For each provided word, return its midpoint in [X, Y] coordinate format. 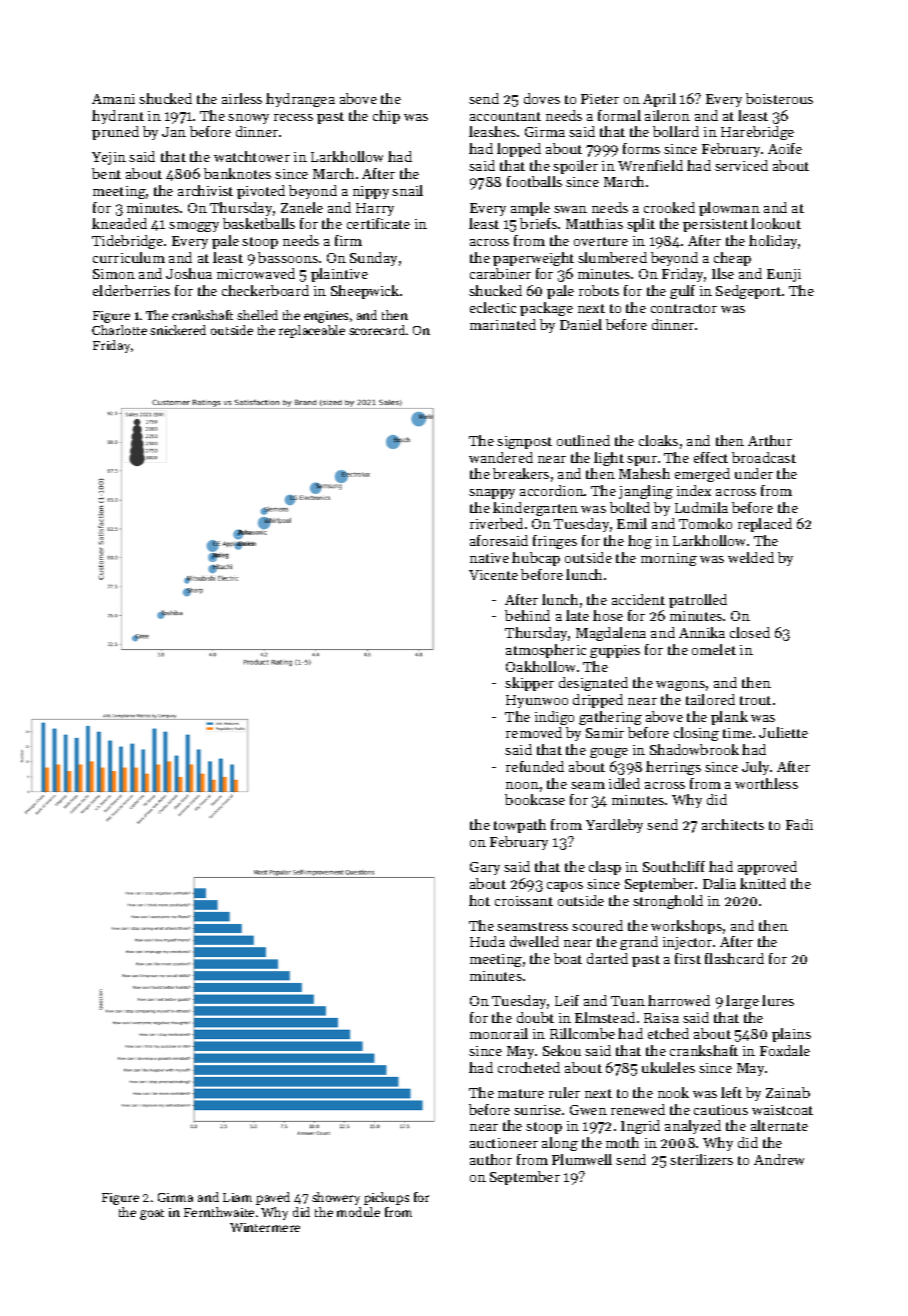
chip [386, 117]
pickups [386, 1198]
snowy [248, 119]
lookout [776, 223]
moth [622, 1142]
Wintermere [265, 1227]
